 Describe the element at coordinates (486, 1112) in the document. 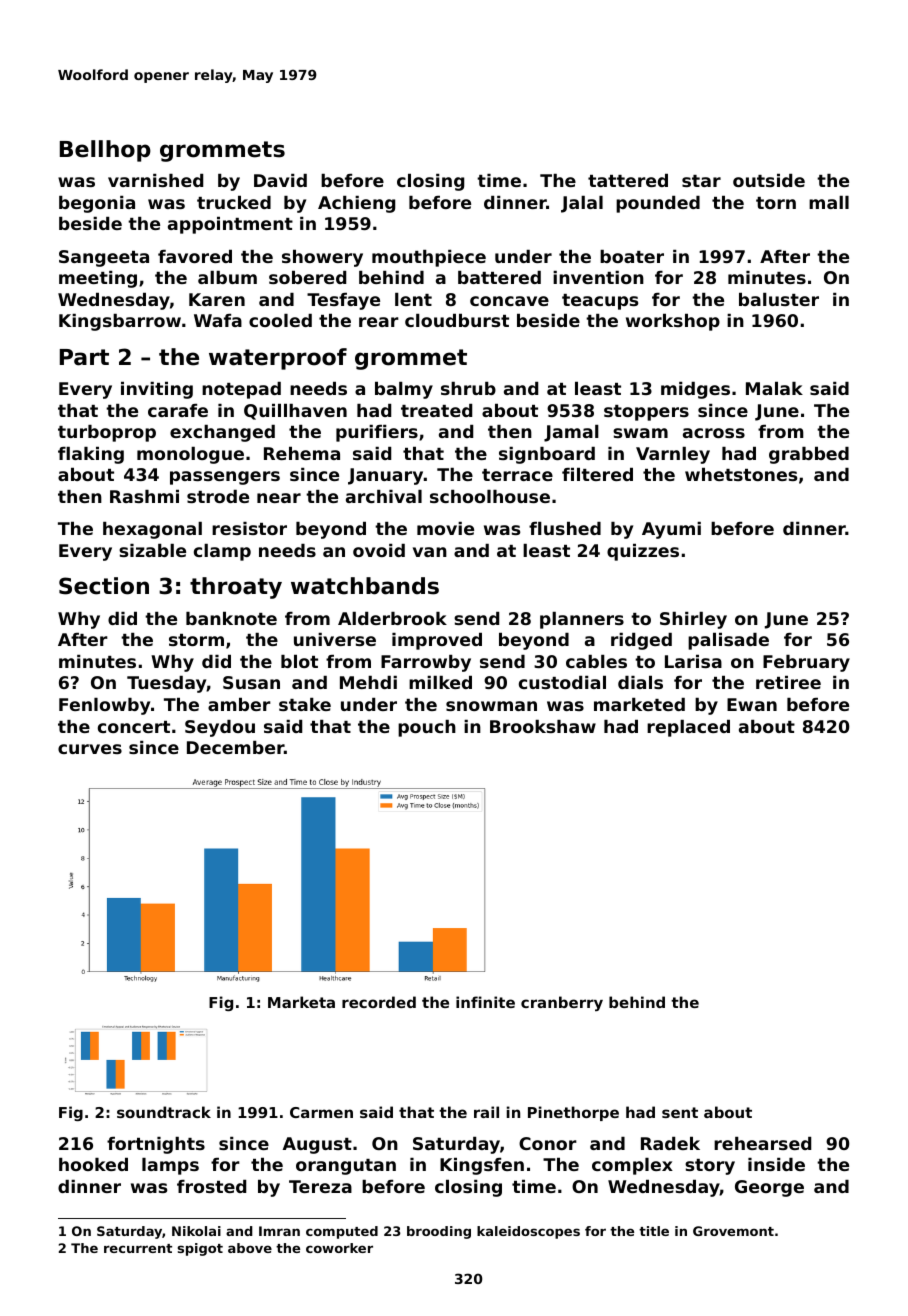

I see `rail` at that location.
